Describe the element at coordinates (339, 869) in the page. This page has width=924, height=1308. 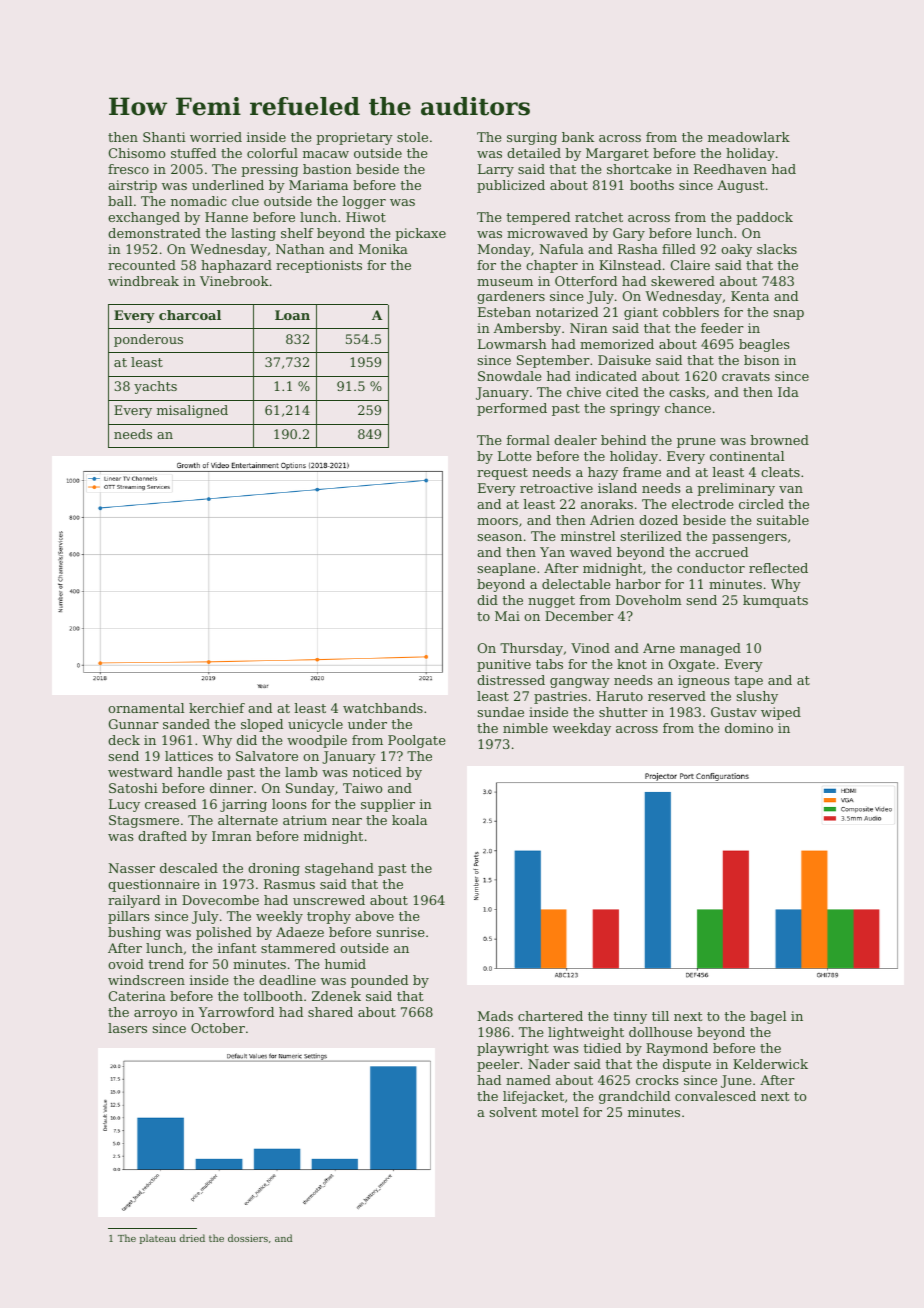
I see `stagehand` at that location.
